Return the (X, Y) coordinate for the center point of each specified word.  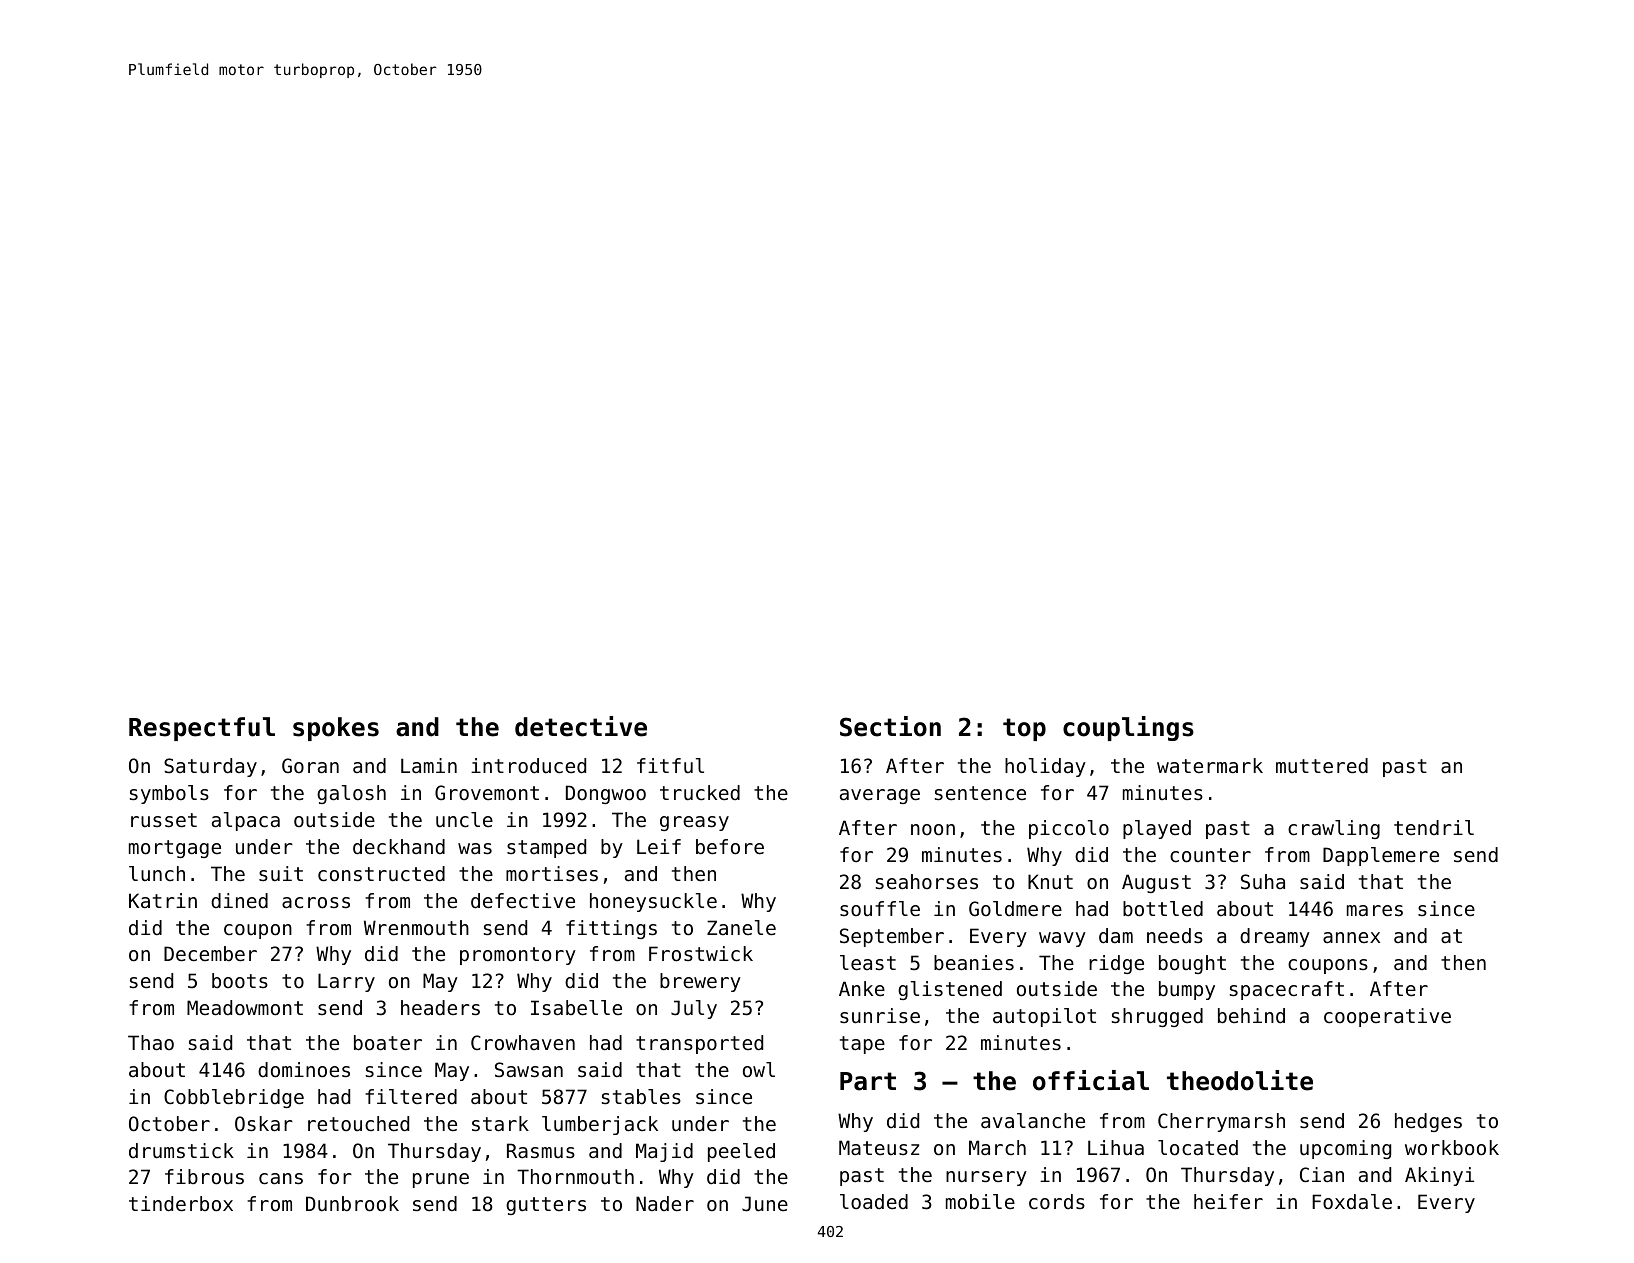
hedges (1428, 1122)
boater (388, 1043)
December (210, 954)
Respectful (202, 729)
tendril (1434, 827)
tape (862, 1045)
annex (1351, 937)
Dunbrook (352, 1204)
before (730, 847)
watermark (1210, 765)
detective (581, 726)
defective (523, 901)
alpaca (246, 821)
